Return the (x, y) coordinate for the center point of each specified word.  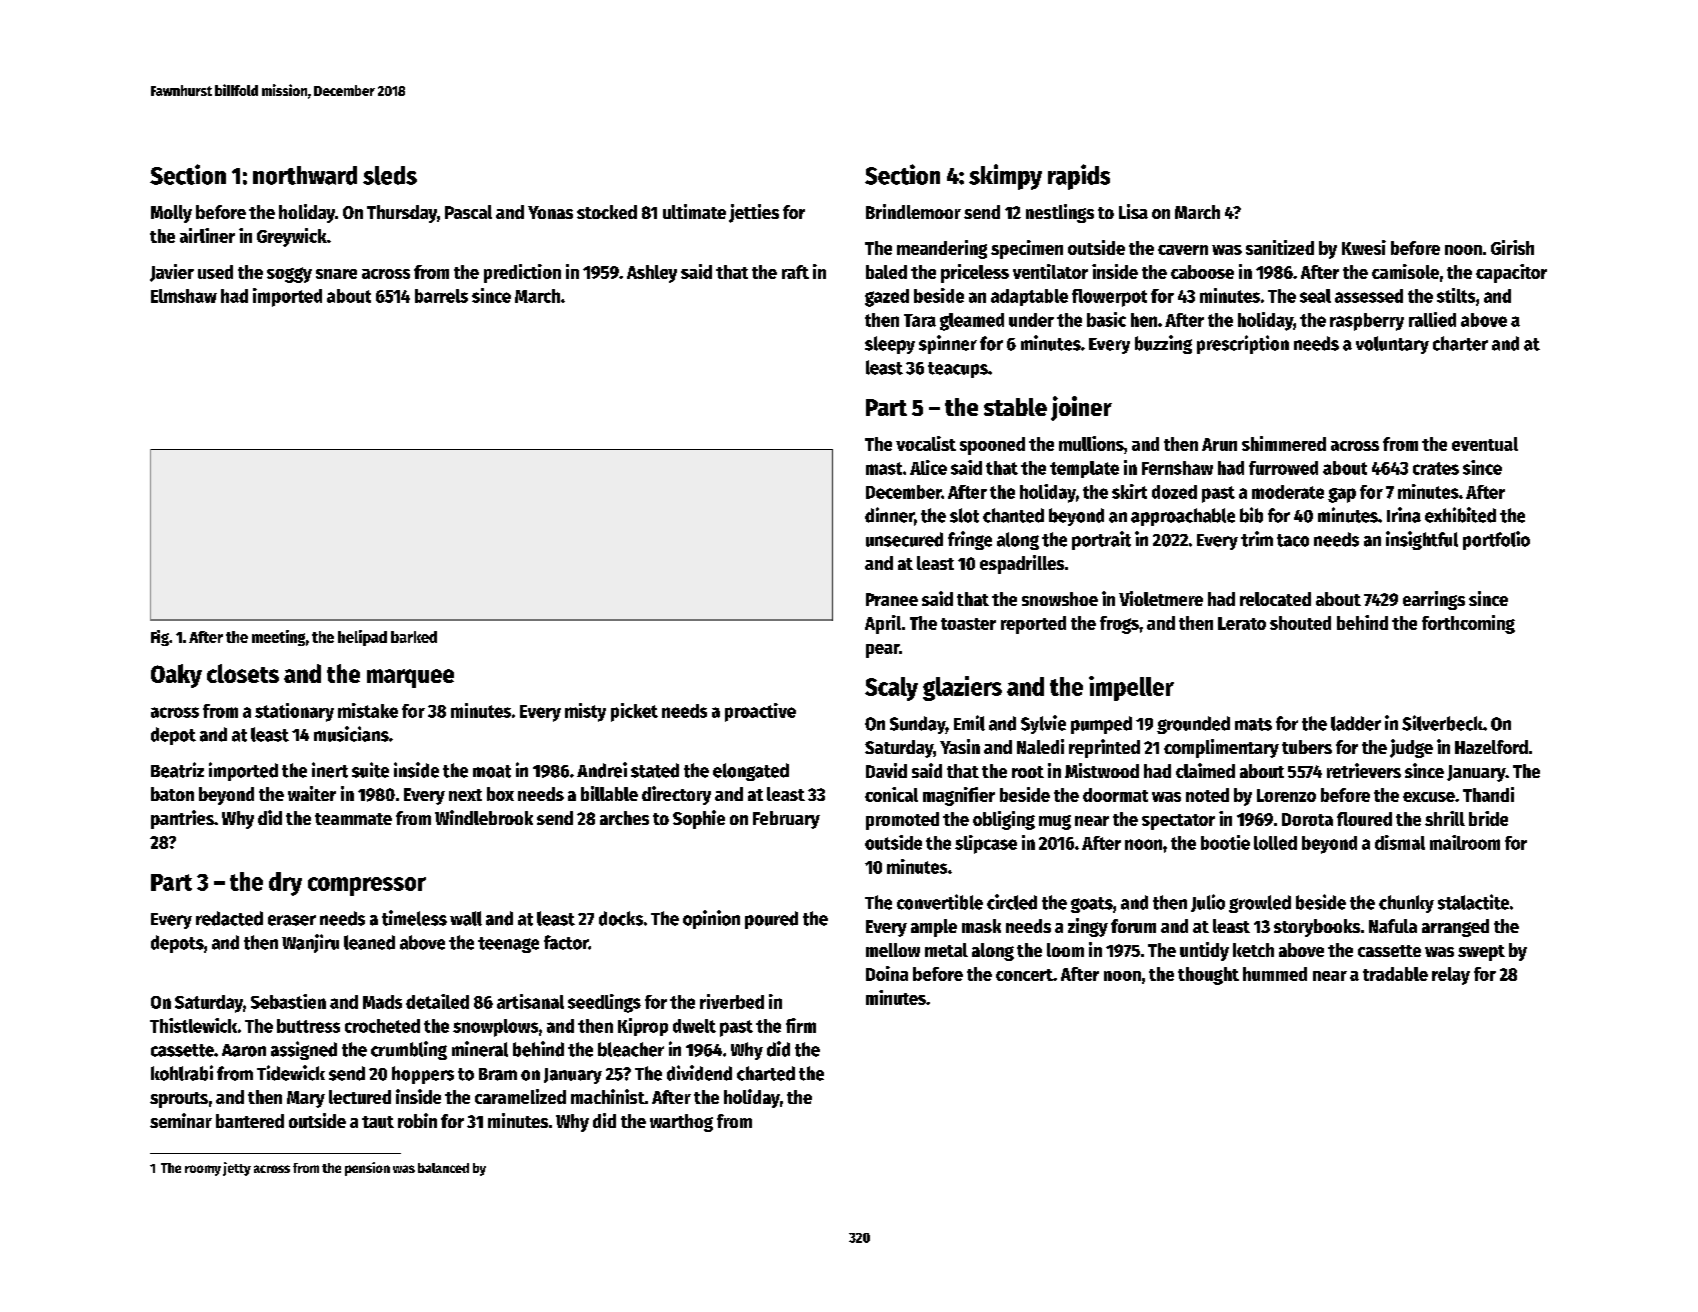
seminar (181, 1120)
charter (1460, 343)
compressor (367, 886)
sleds (390, 175)
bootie (1225, 842)
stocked (607, 212)
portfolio (1496, 540)
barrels (441, 296)
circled (1012, 902)
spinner (948, 344)
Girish (1512, 247)
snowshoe (1060, 599)
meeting (278, 638)
